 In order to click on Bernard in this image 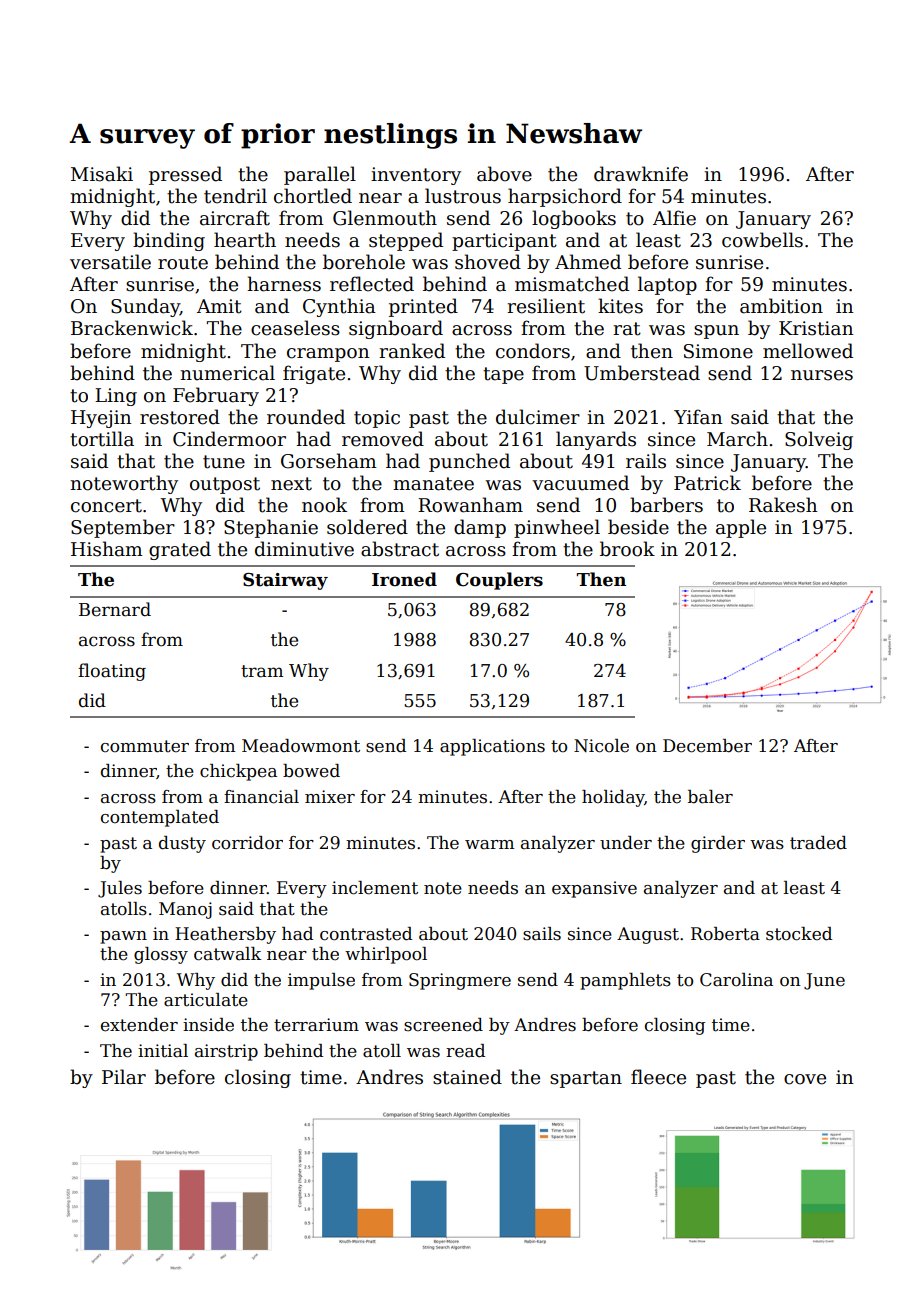, I will do `click(115, 609)`.
